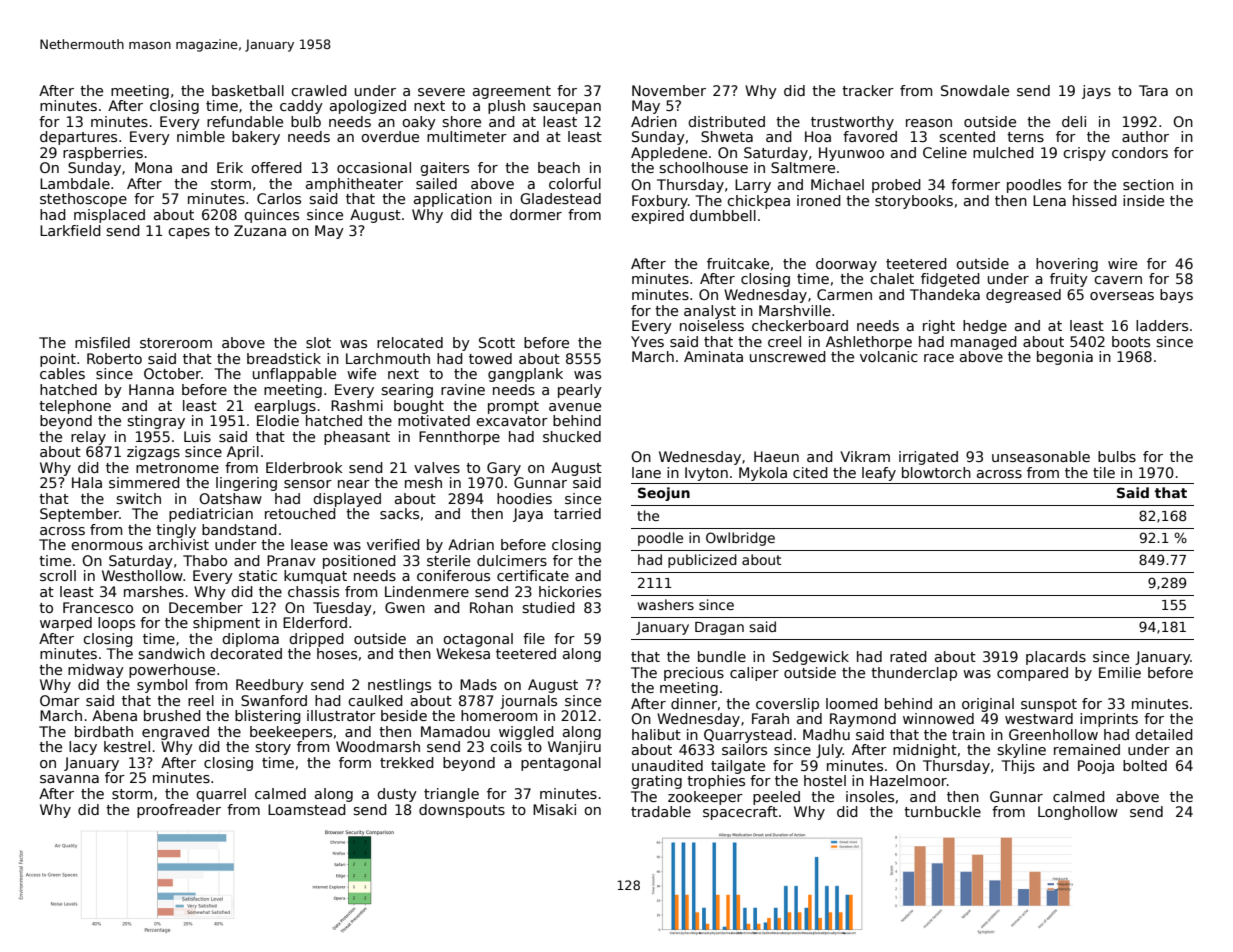 This screenshot has width=1233, height=952. Describe the element at coordinates (524, 498) in the screenshot. I see `hoodies` at that location.
